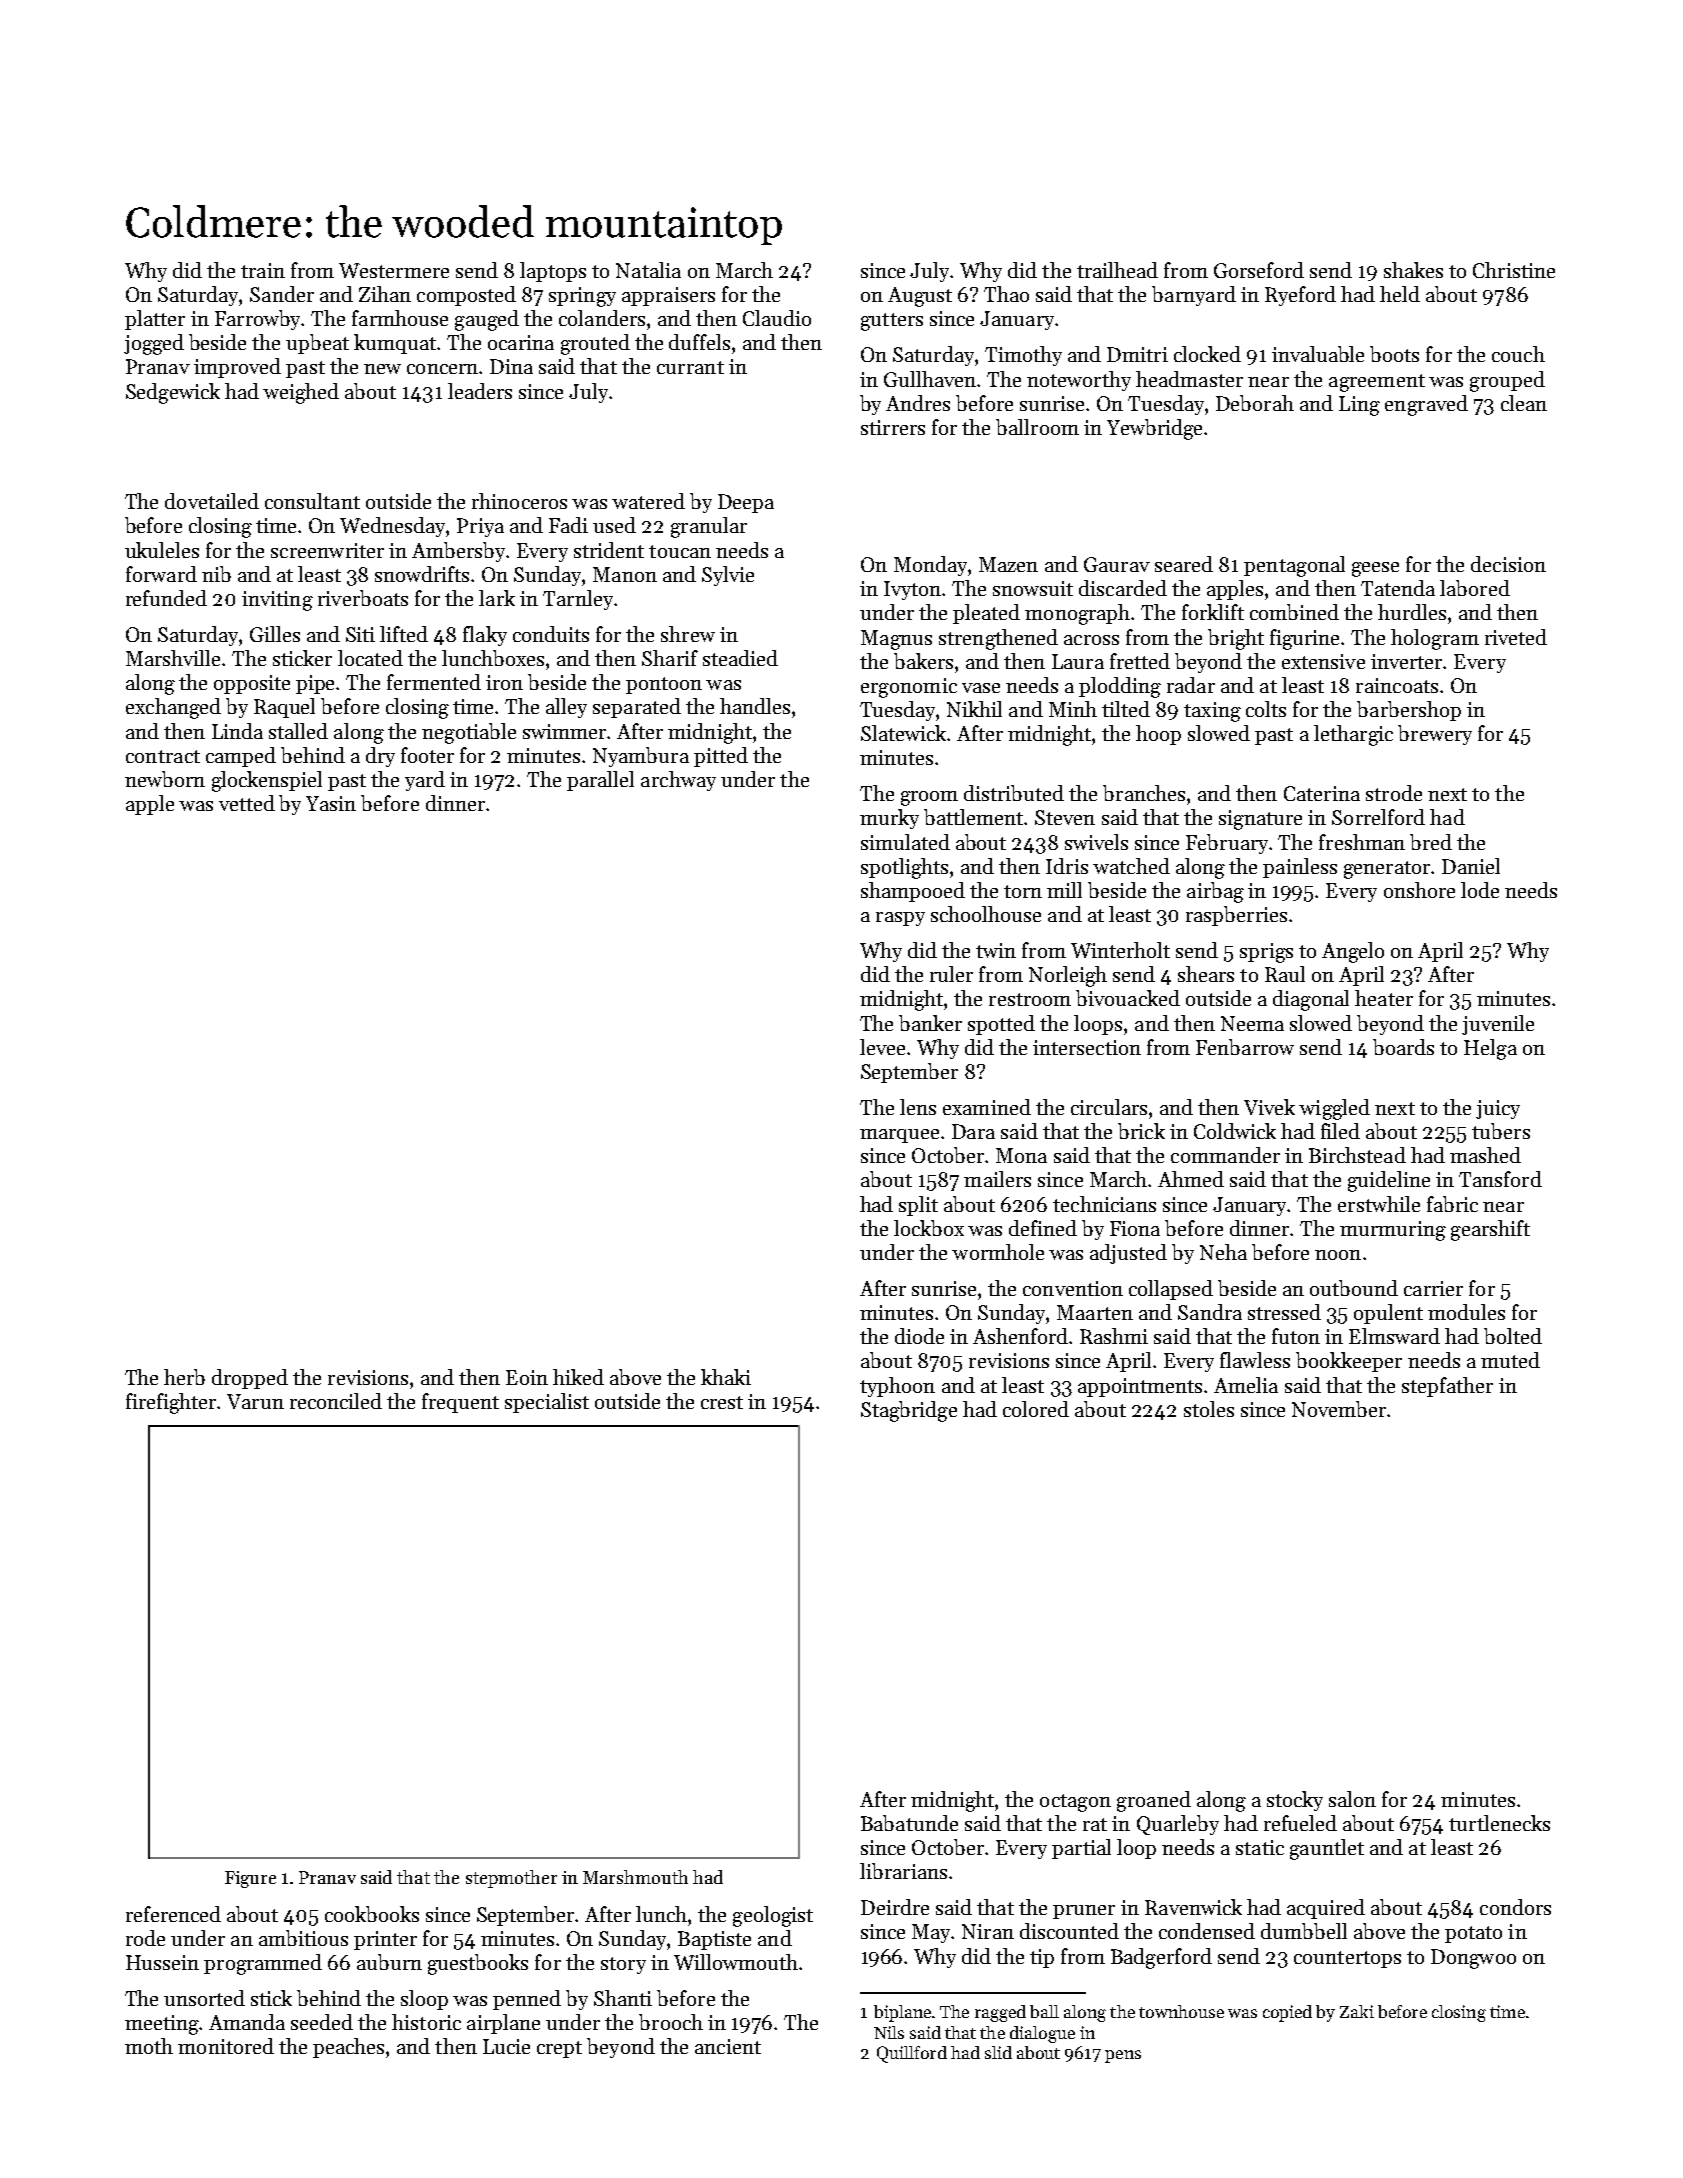  Describe the element at coordinates (905, 842) in the screenshot. I see `simulated` at that location.
